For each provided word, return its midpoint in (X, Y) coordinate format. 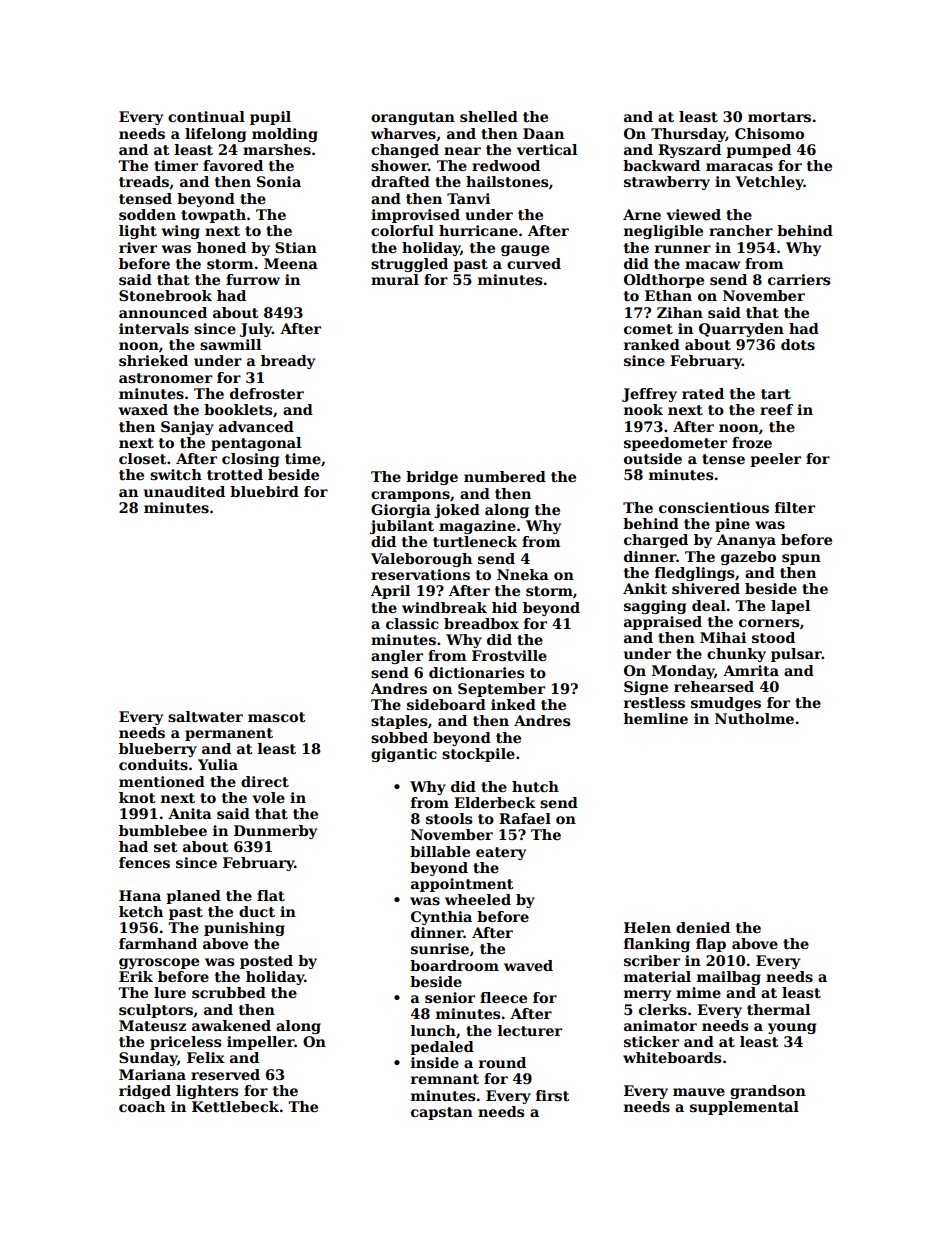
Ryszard (689, 151)
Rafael (525, 818)
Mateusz (152, 1025)
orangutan (413, 118)
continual (206, 116)
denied (703, 927)
